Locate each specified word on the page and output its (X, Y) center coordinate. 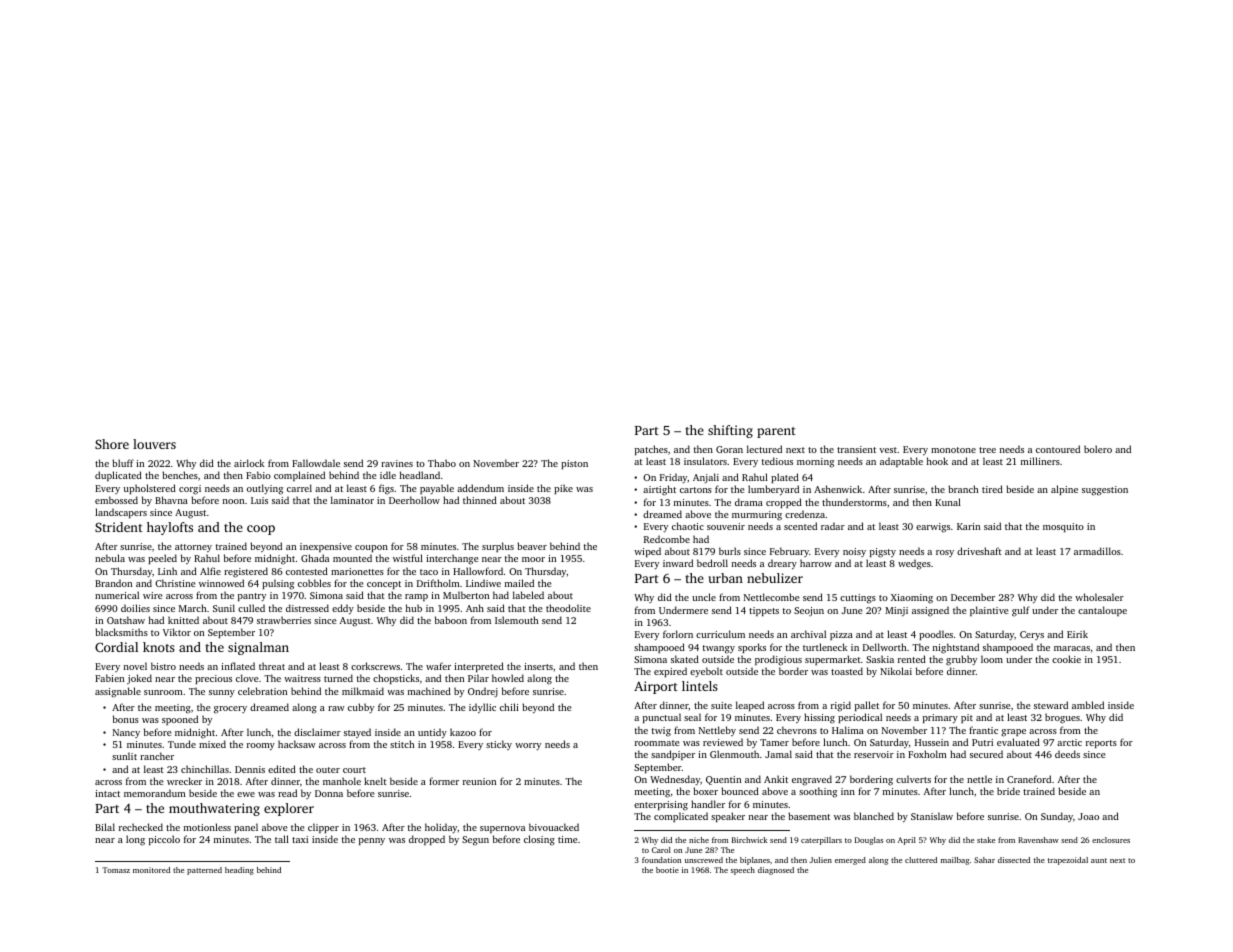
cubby (361, 708)
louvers (154, 444)
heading (239, 871)
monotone (953, 450)
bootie (667, 870)
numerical (117, 595)
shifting (730, 431)
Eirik (1077, 634)
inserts (538, 666)
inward (678, 563)
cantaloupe (1102, 611)
